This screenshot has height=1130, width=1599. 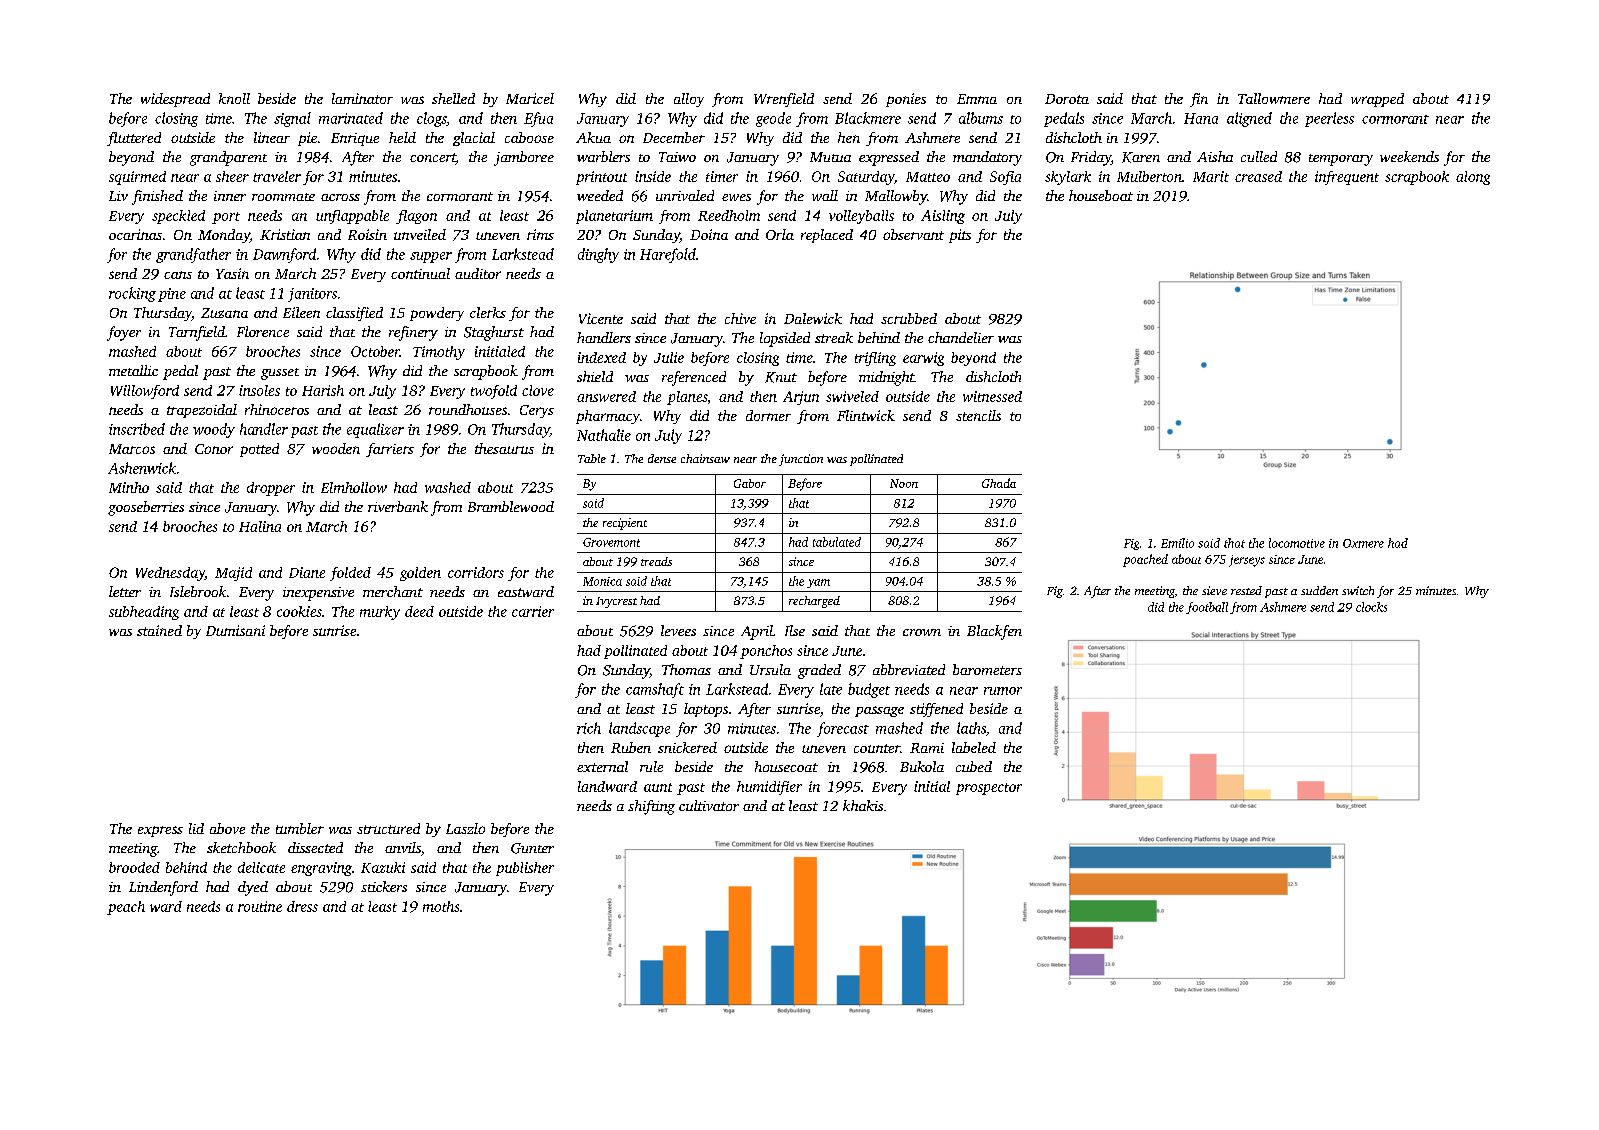 What do you see at coordinates (992, 396) in the screenshot?
I see `witnessed` at bounding box center [992, 396].
